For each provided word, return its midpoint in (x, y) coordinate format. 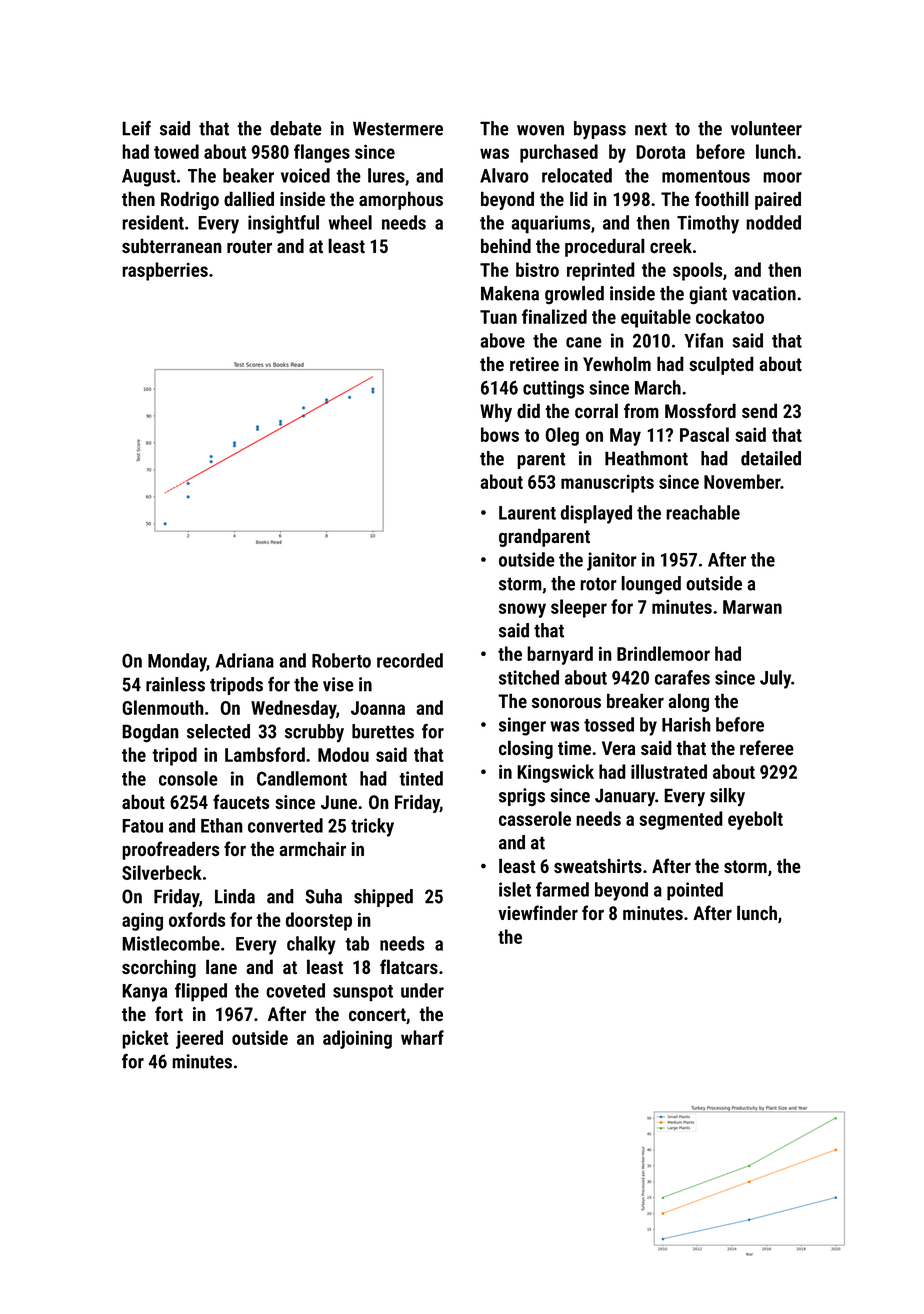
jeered (199, 1039)
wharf (422, 1037)
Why (496, 412)
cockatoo (730, 316)
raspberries (165, 271)
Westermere (398, 128)
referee (767, 748)
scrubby (314, 733)
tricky (372, 827)
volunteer (766, 128)
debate (296, 128)
